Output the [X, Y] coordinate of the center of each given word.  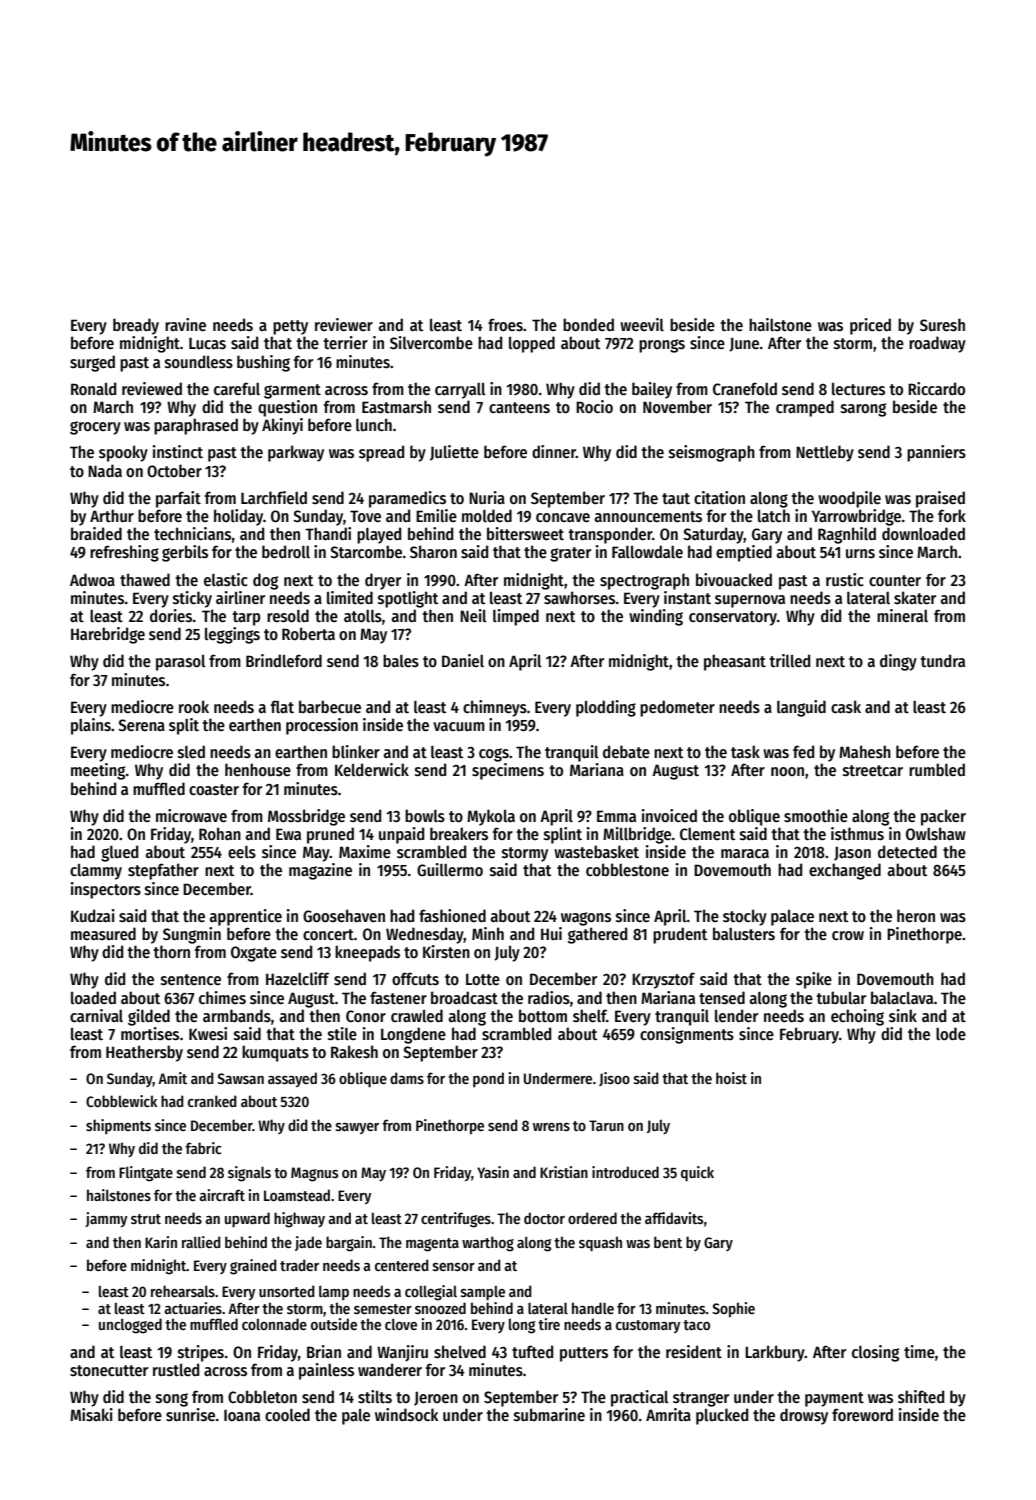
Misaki [91, 1415]
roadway [937, 344]
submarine [549, 1414]
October [174, 470]
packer [943, 817]
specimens [508, 771]
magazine [320, 871]
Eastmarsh [396, 407]
